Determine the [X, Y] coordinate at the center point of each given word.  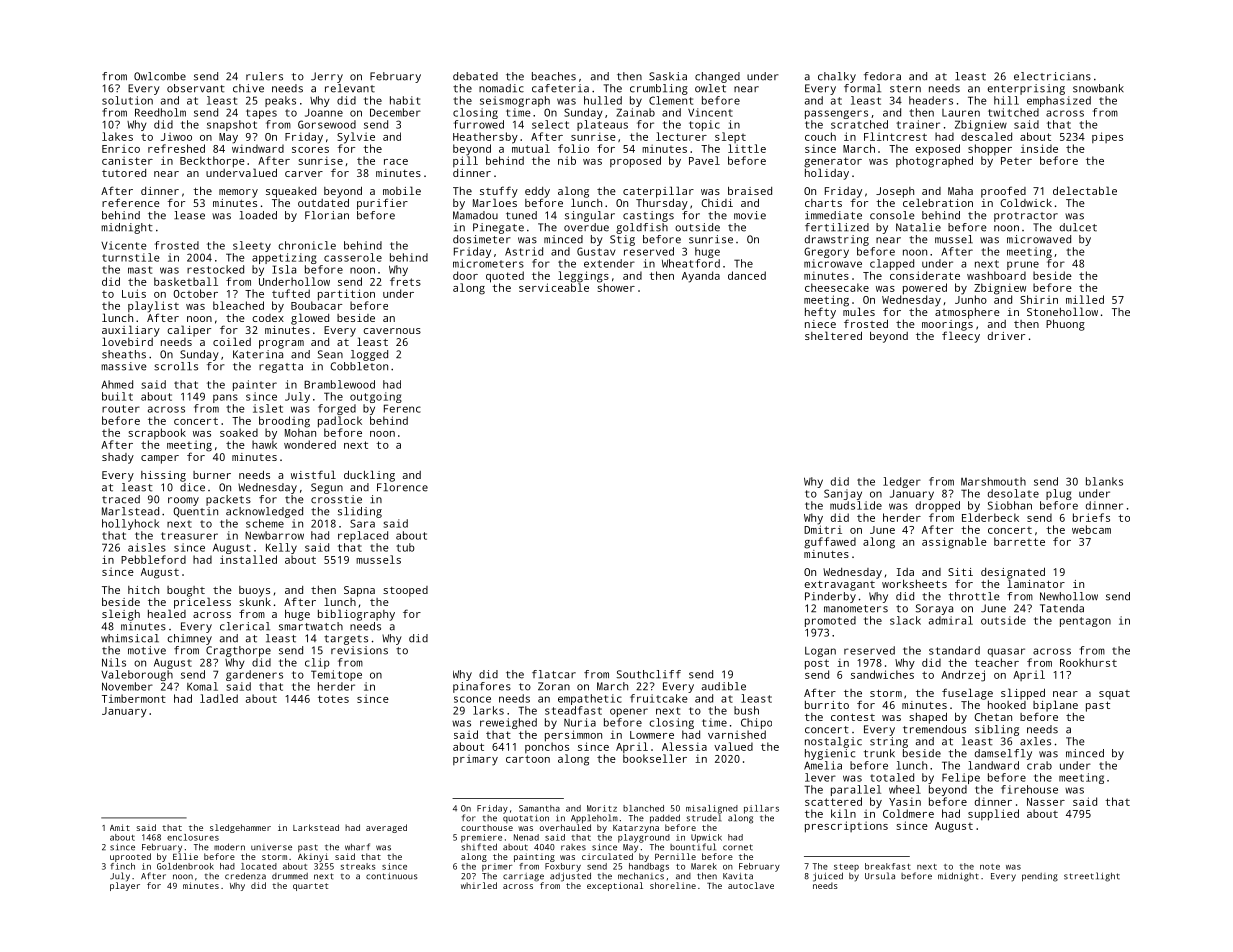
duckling [369, 476]
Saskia [668, 76]
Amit [120, 827]
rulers [264, 76]
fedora [882, 76]
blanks [1104, 481]
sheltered [833, 335]
